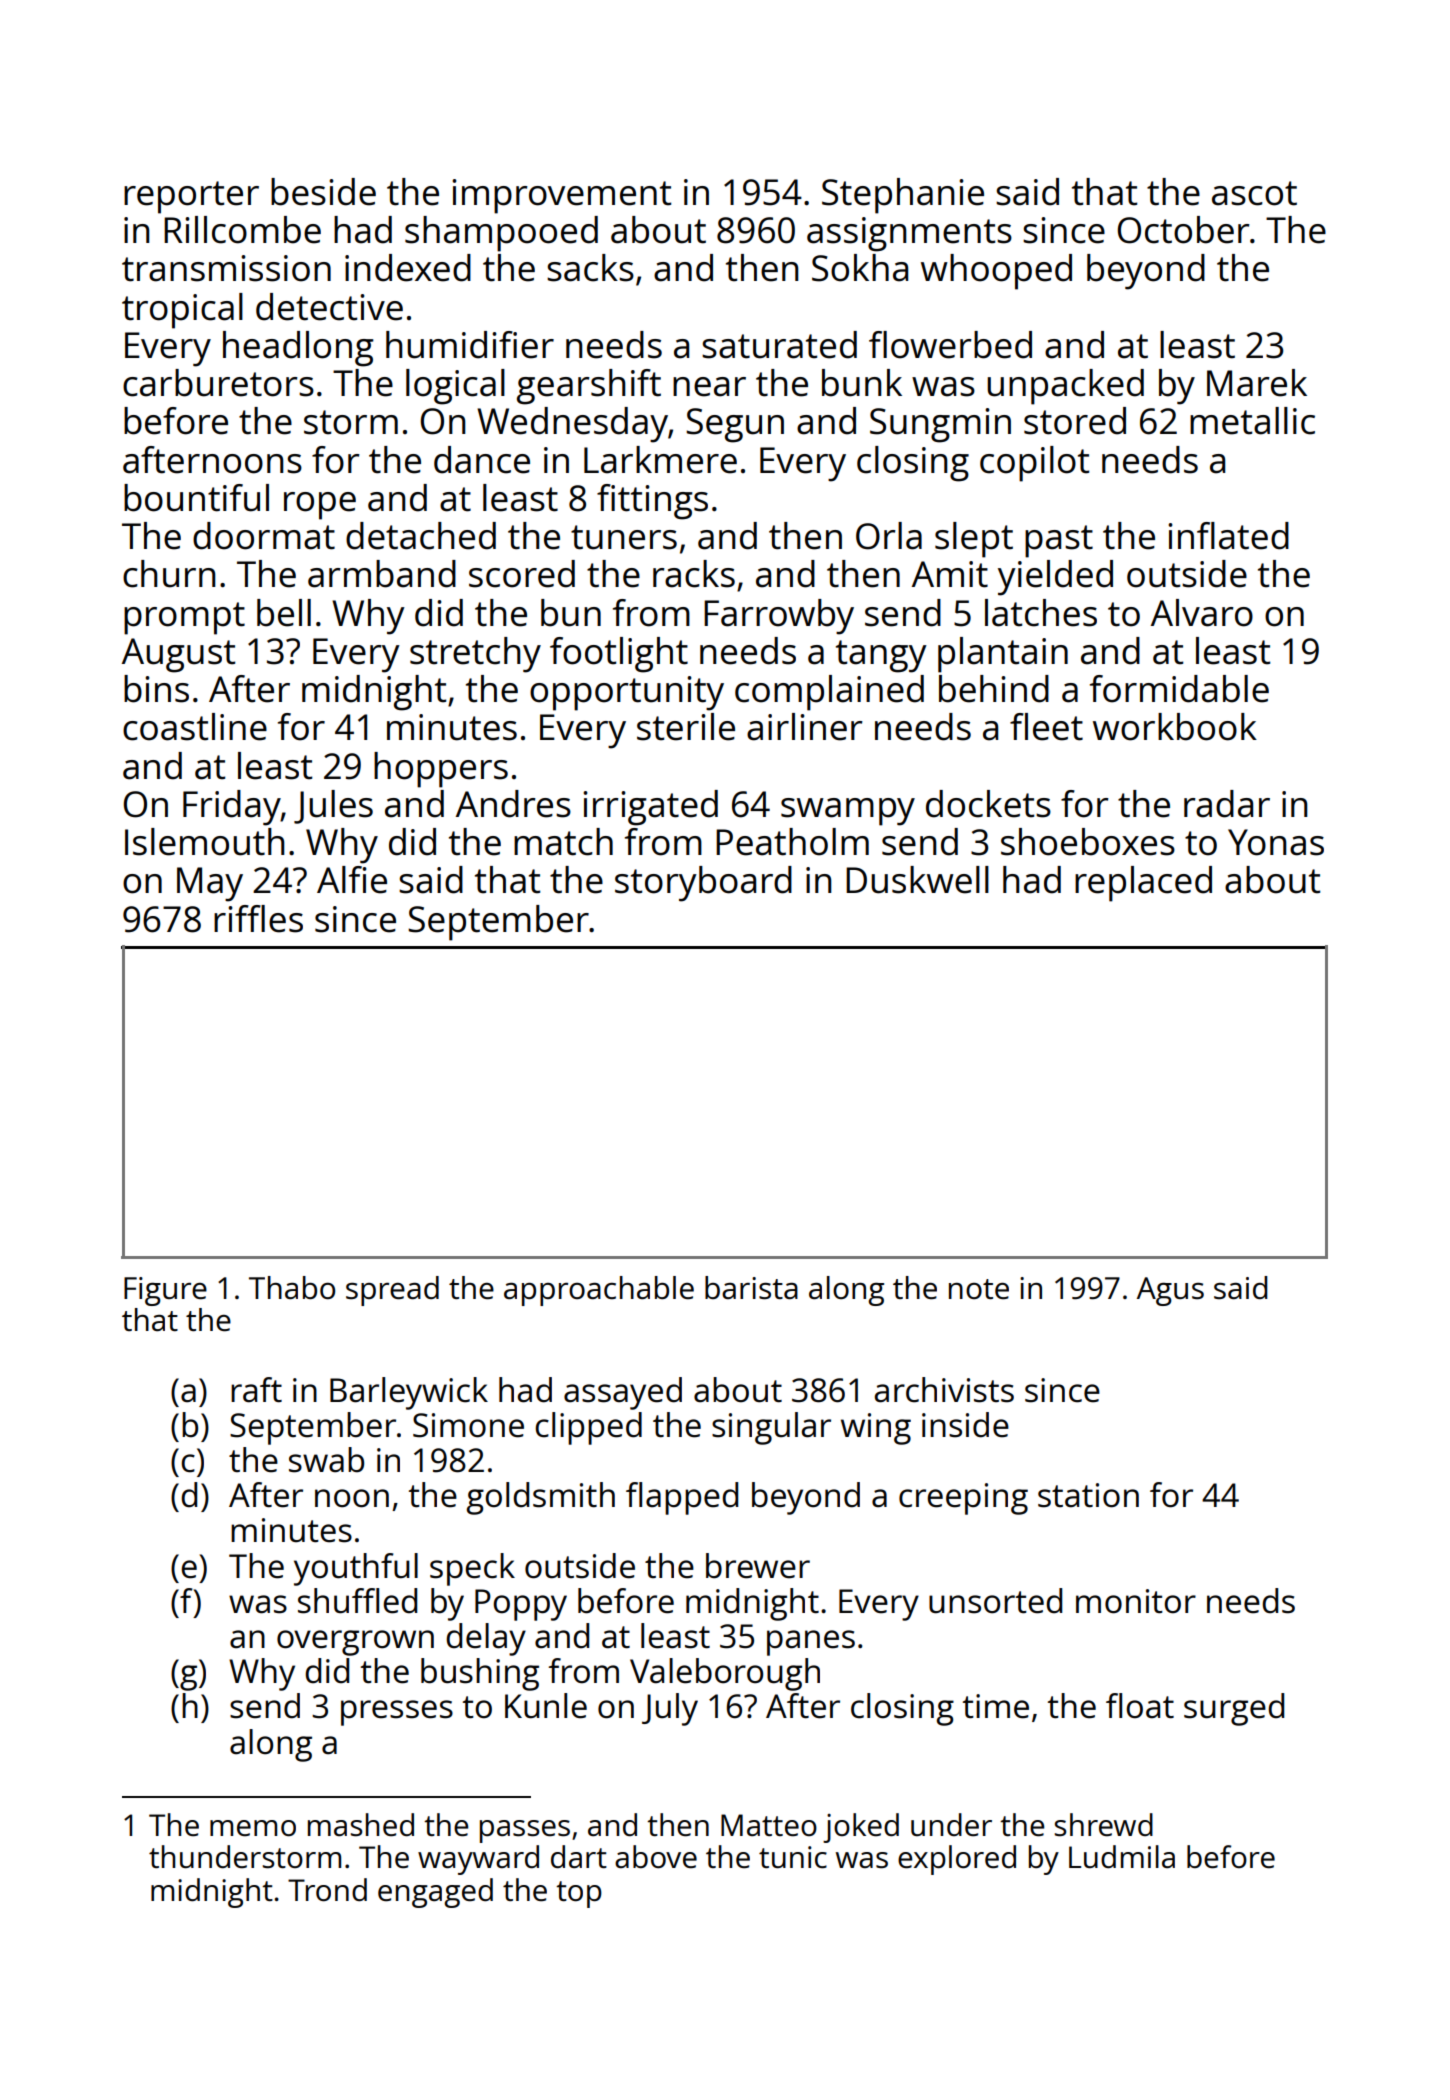 This document has width=1450, height=2100. Describe the element at coordinates (329, 307) in the document. I see `detective` at that location.
